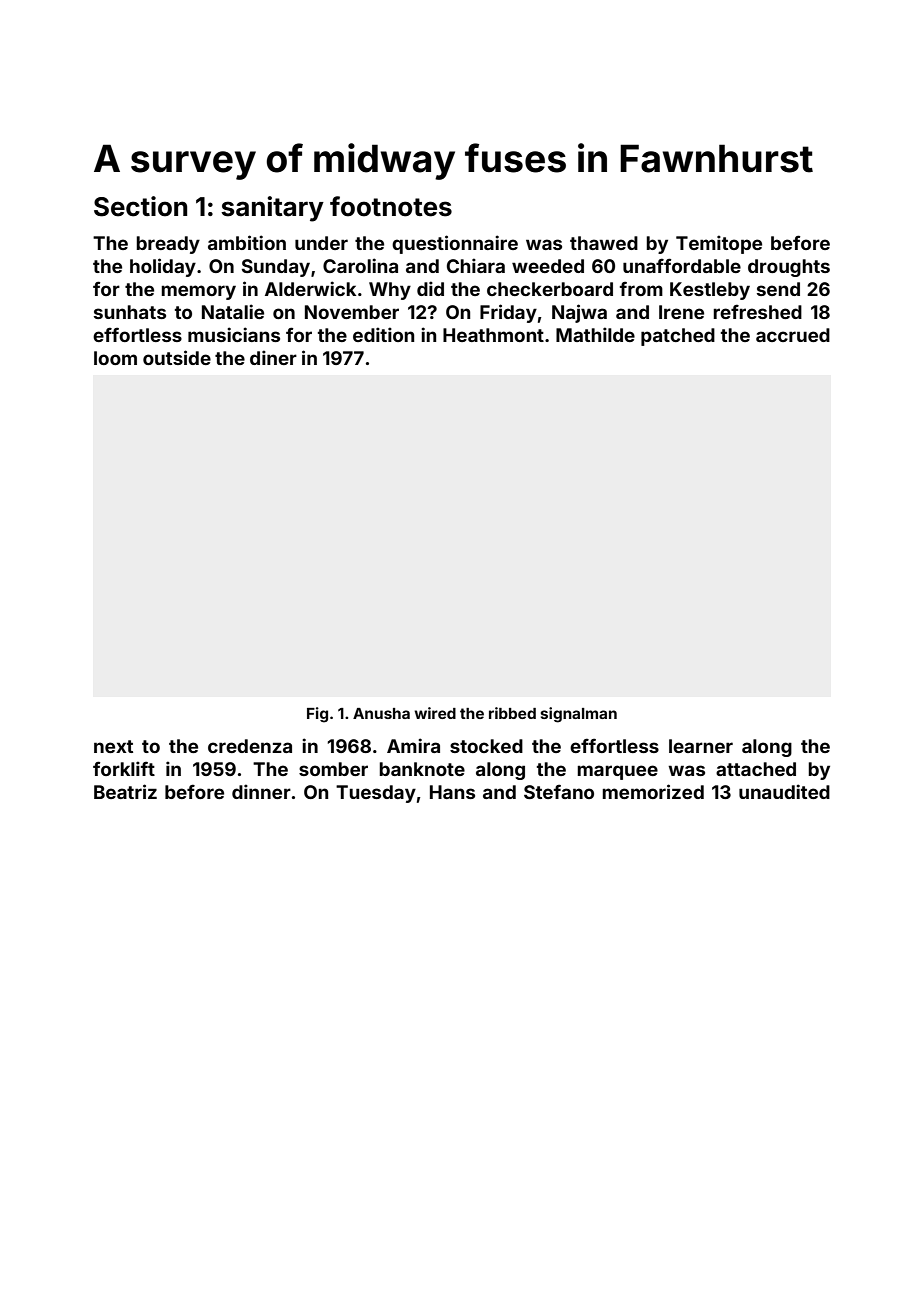 The height and width of the screenshot is (1311, 924). What do you see at coordinates (130, 312) in the screenshot?
I see `sunhats` at bounding box center [130, 312].
